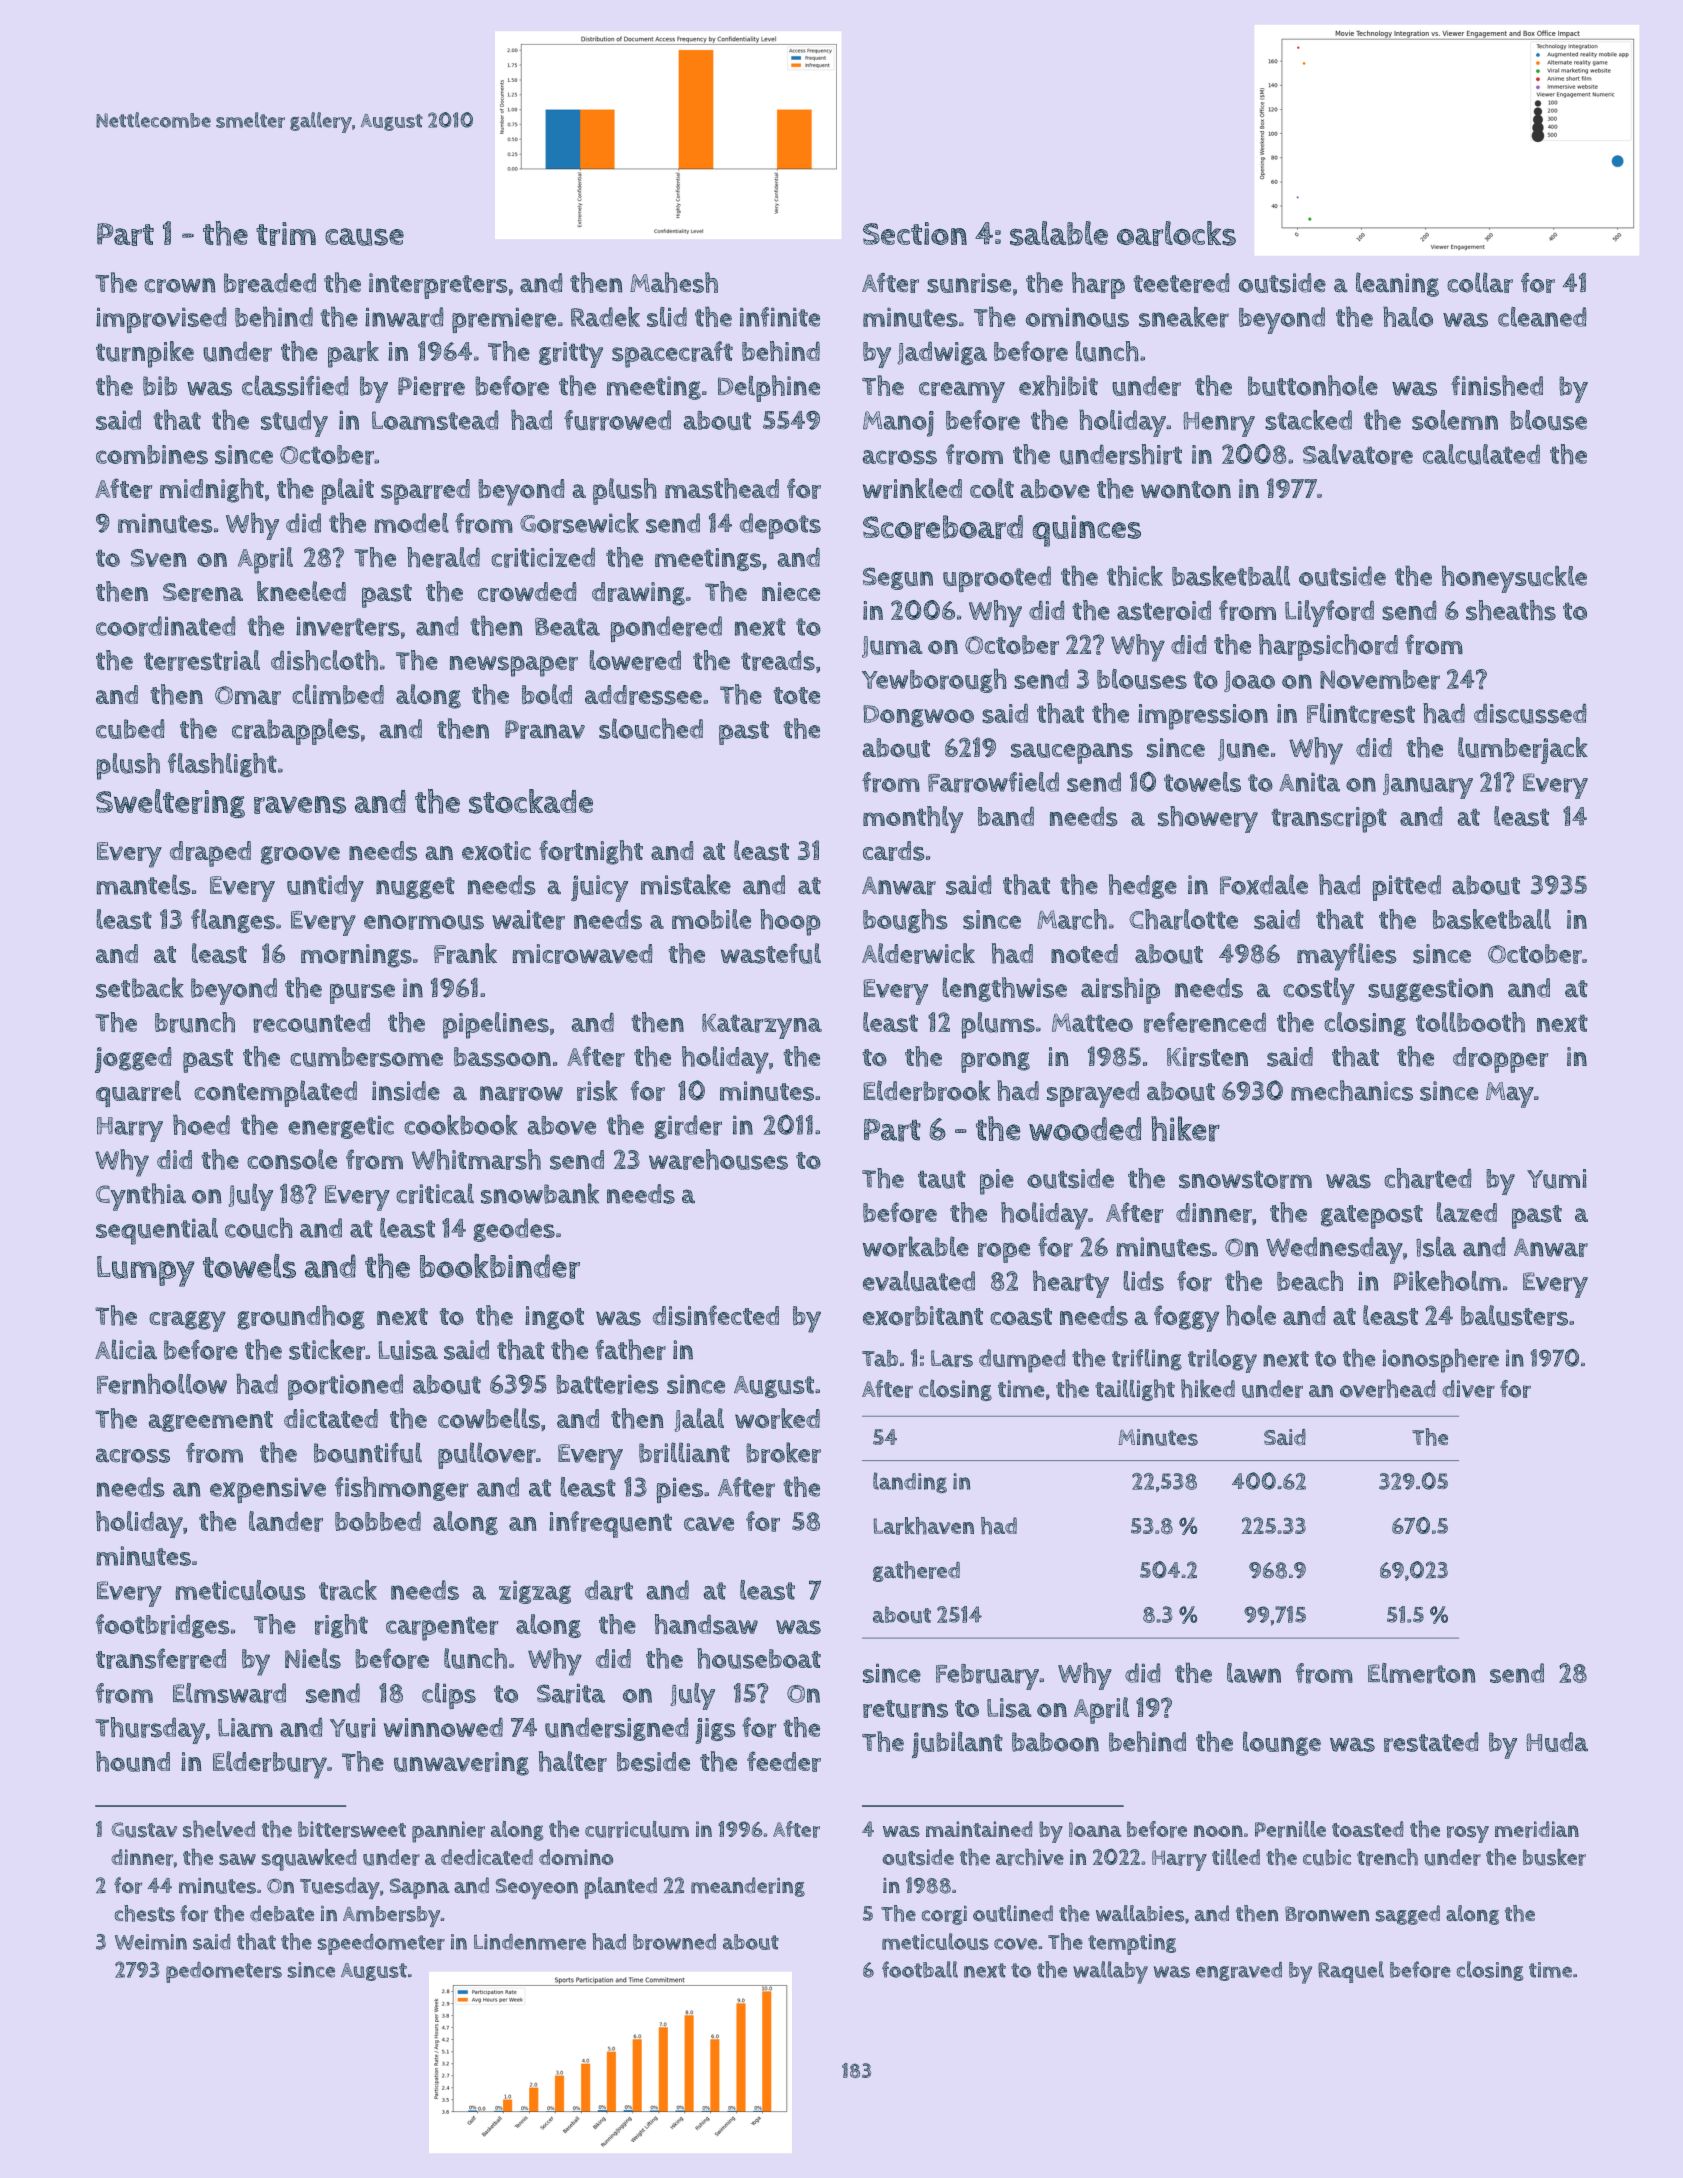  I want to click on squawked, so click(309, 1860).
